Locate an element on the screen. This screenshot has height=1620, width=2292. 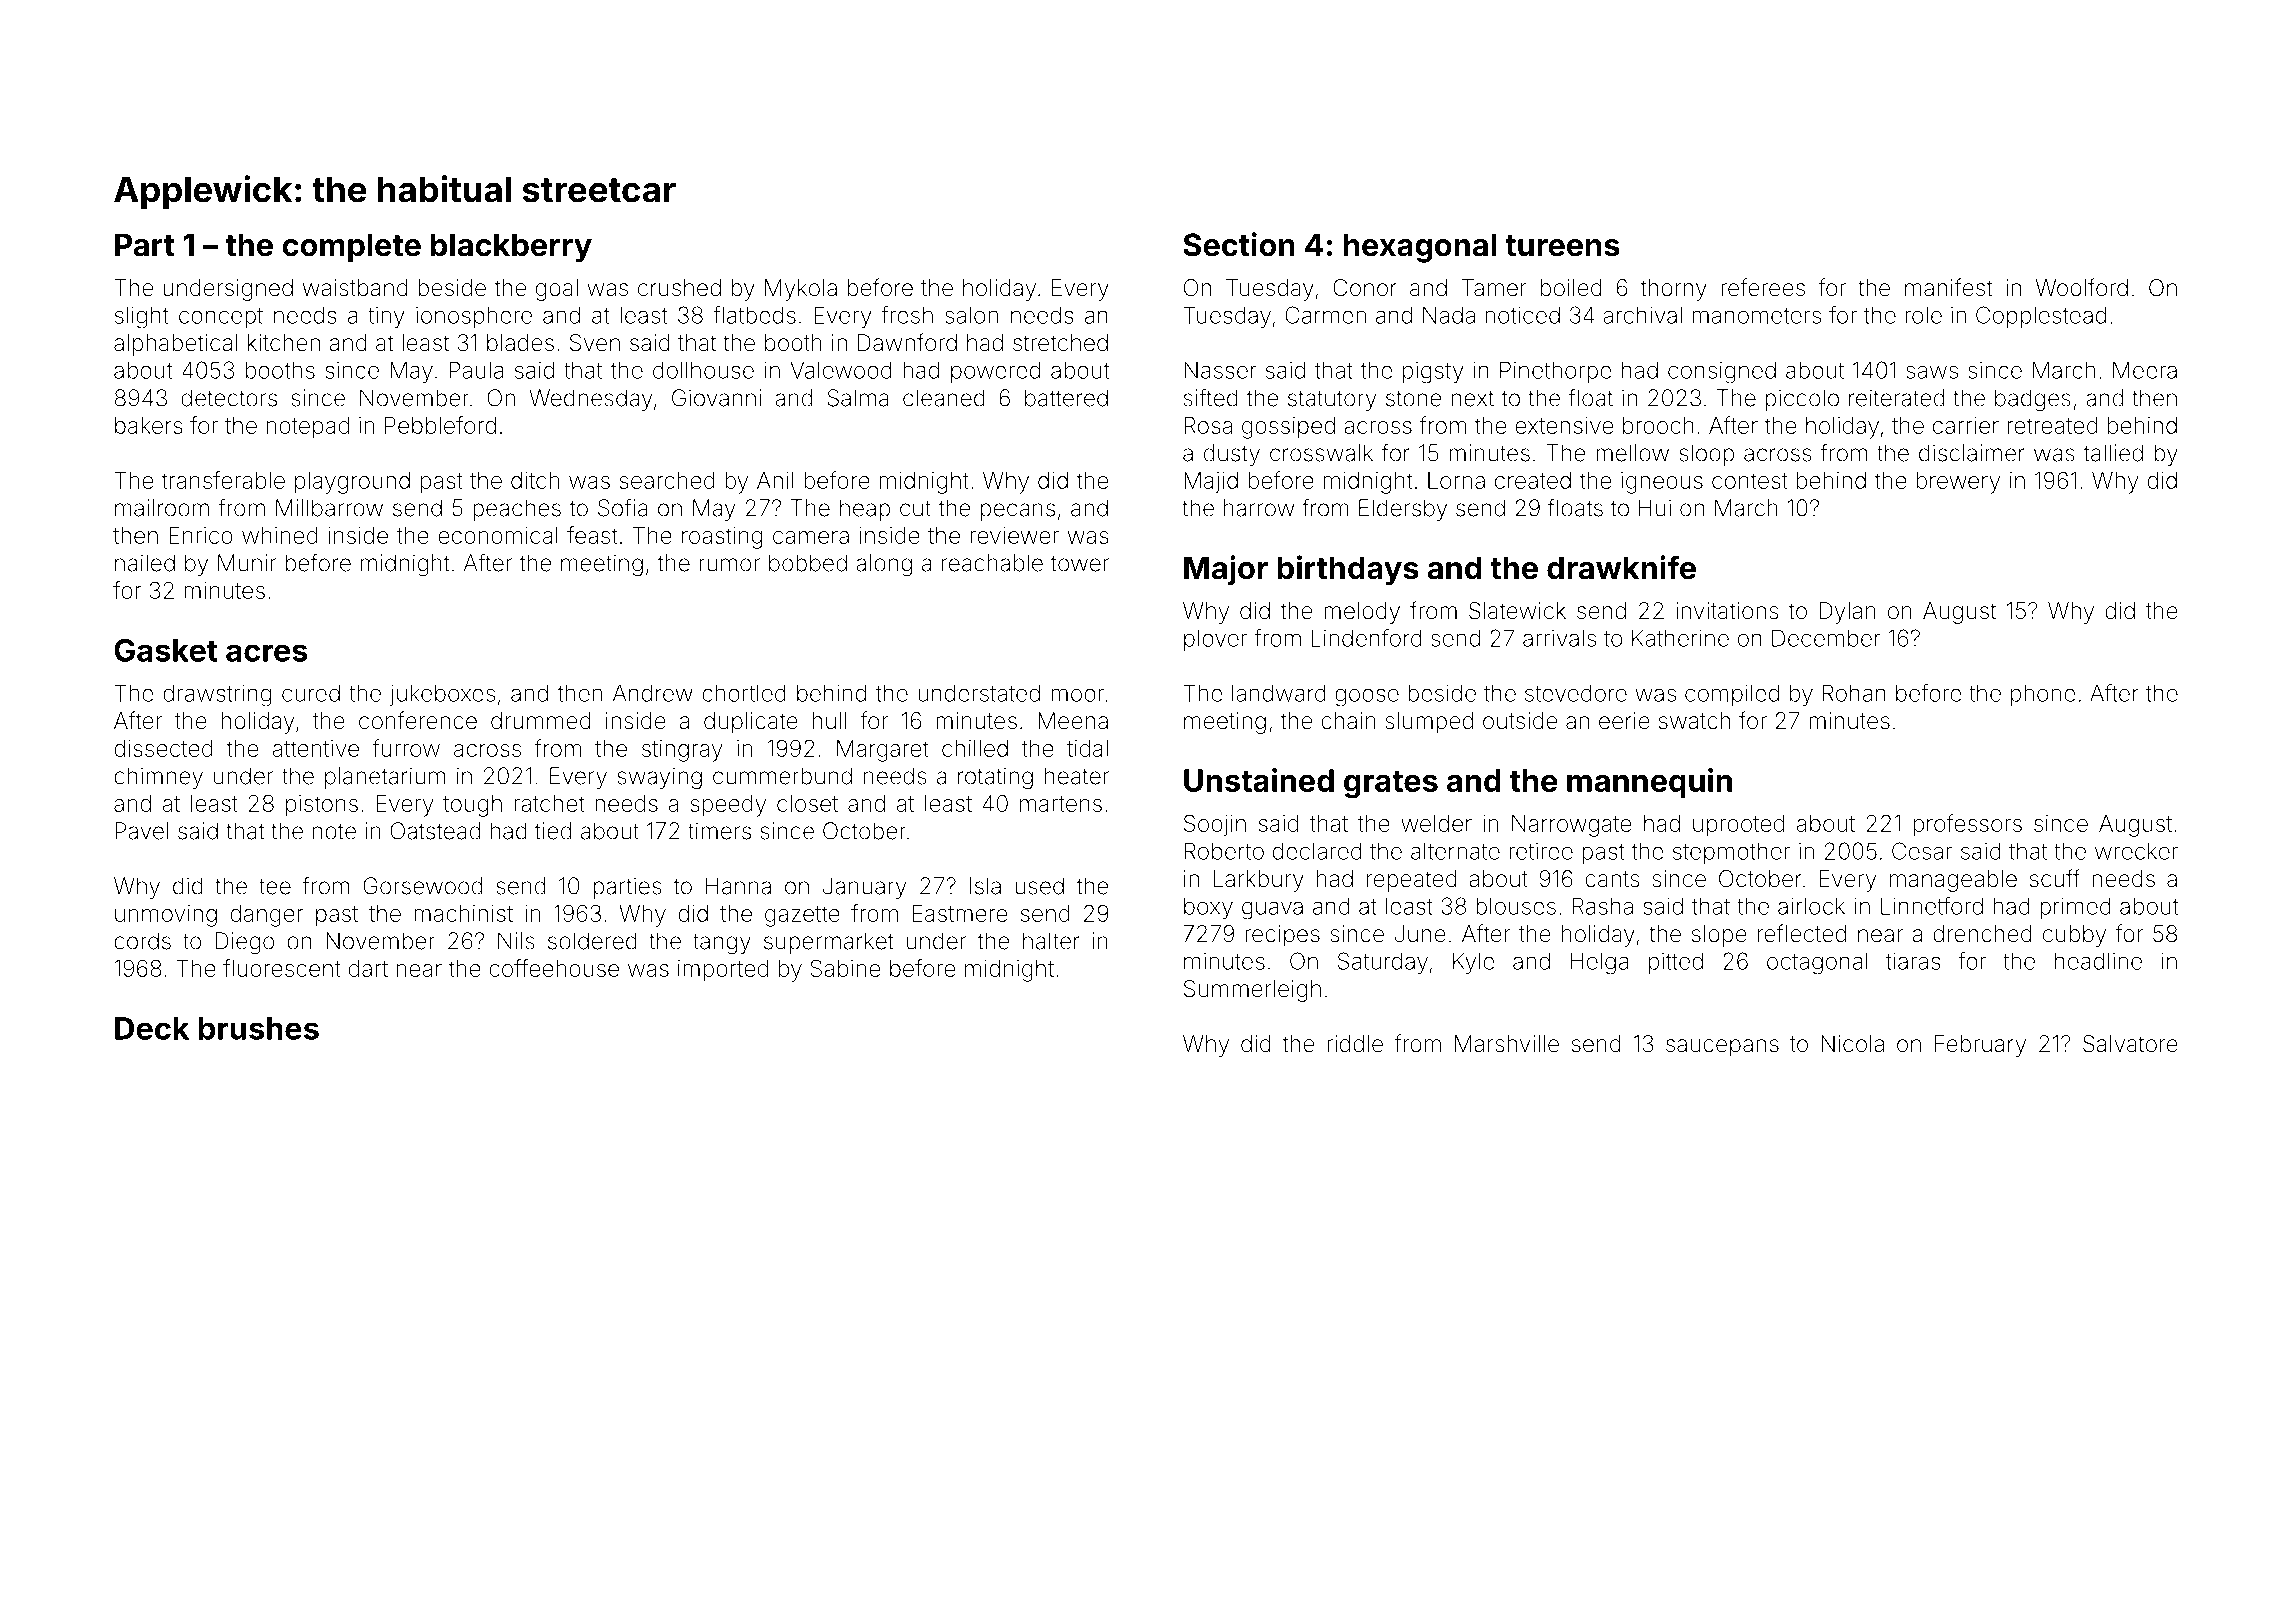
archival is located at coordinates (1642, 315).
